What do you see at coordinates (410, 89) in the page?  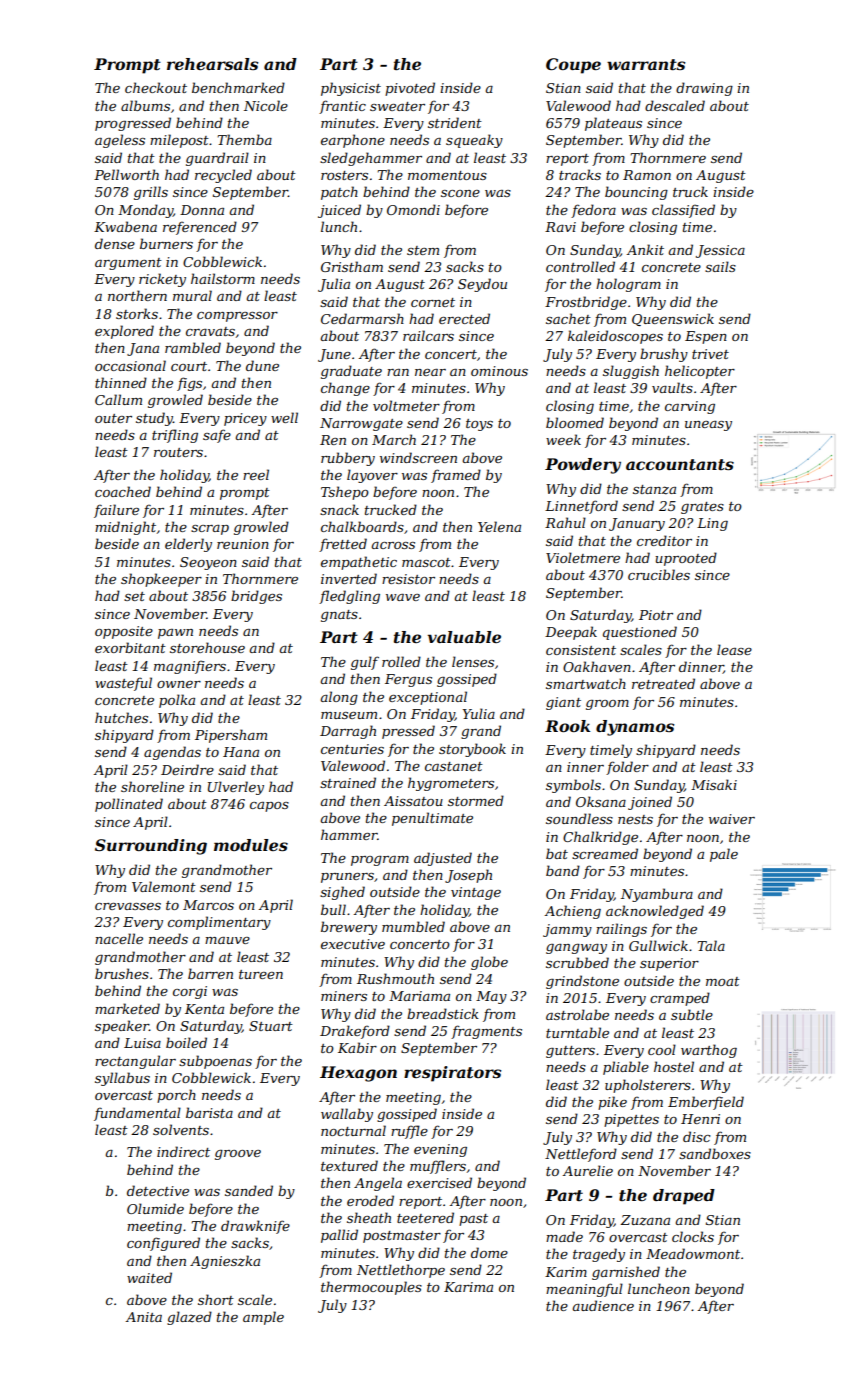 I see `pivoted` at bounding box center [410, 89].
